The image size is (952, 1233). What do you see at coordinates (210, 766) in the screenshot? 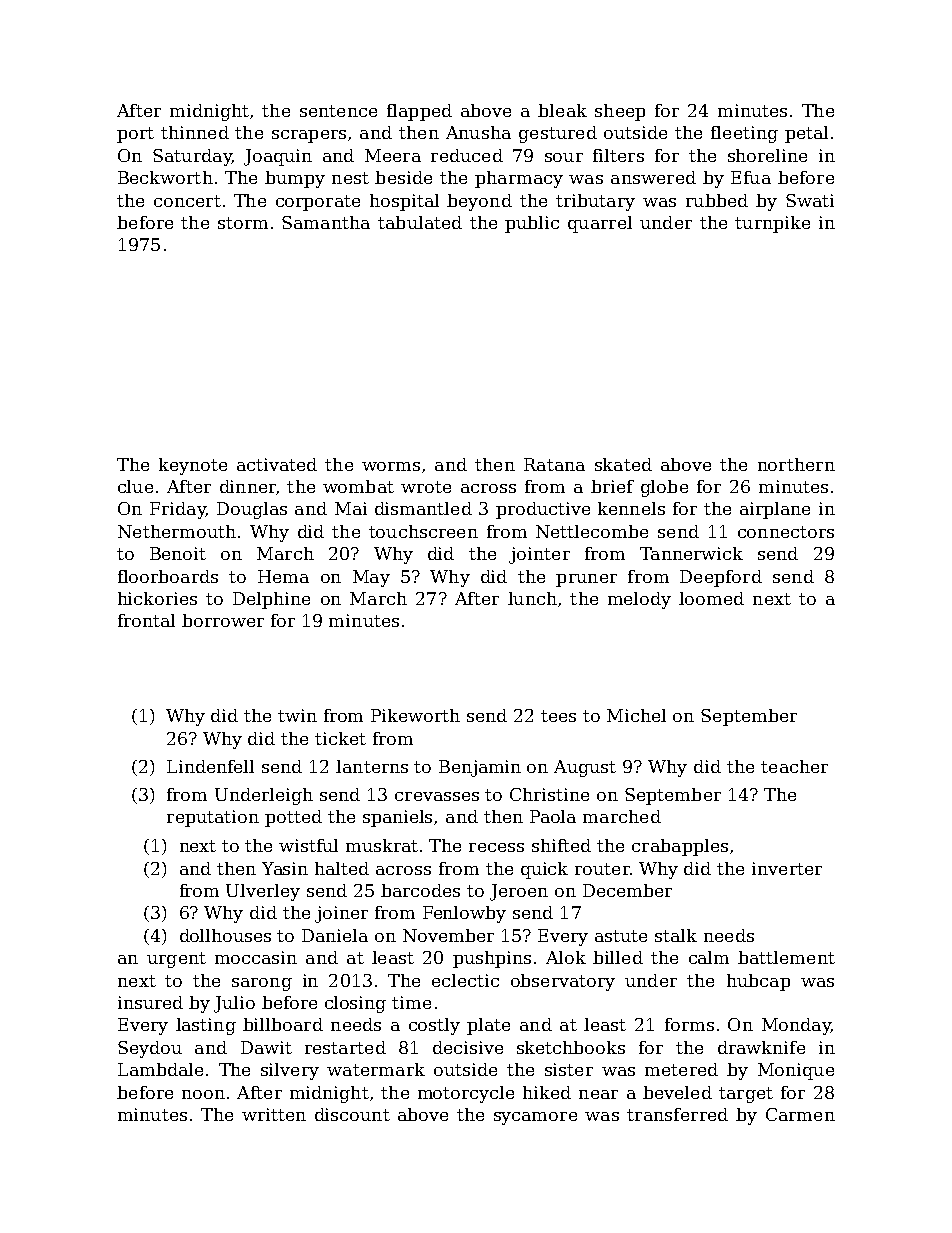
I see `Lindenfell` at bounding box center [210, 766].
